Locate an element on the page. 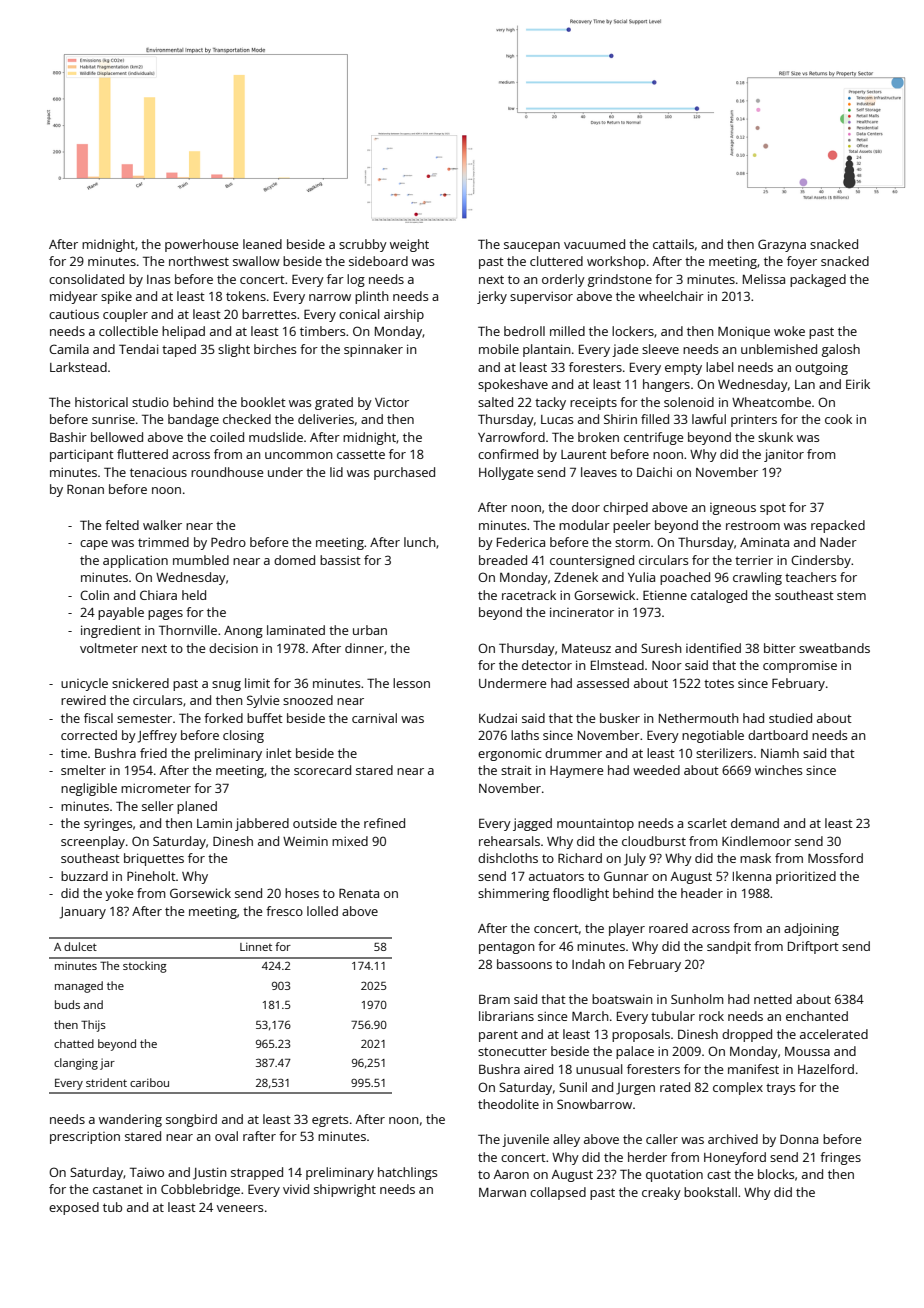  exposed is located at coordinates (74, 1208).
